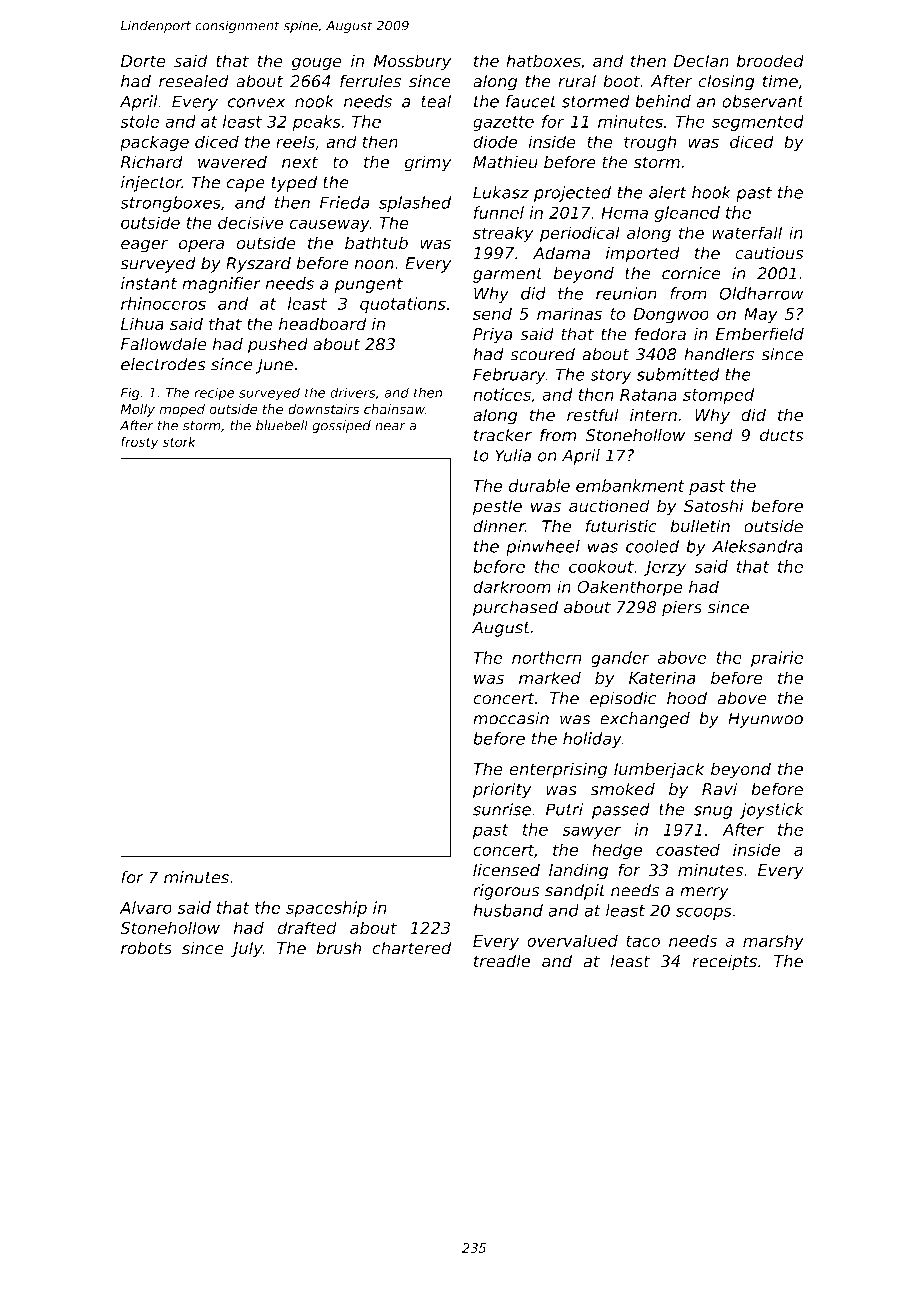 Image resolution: width=924 pixels, height=1308 pixels. I want to click on enterprising, so click(558, 770).
